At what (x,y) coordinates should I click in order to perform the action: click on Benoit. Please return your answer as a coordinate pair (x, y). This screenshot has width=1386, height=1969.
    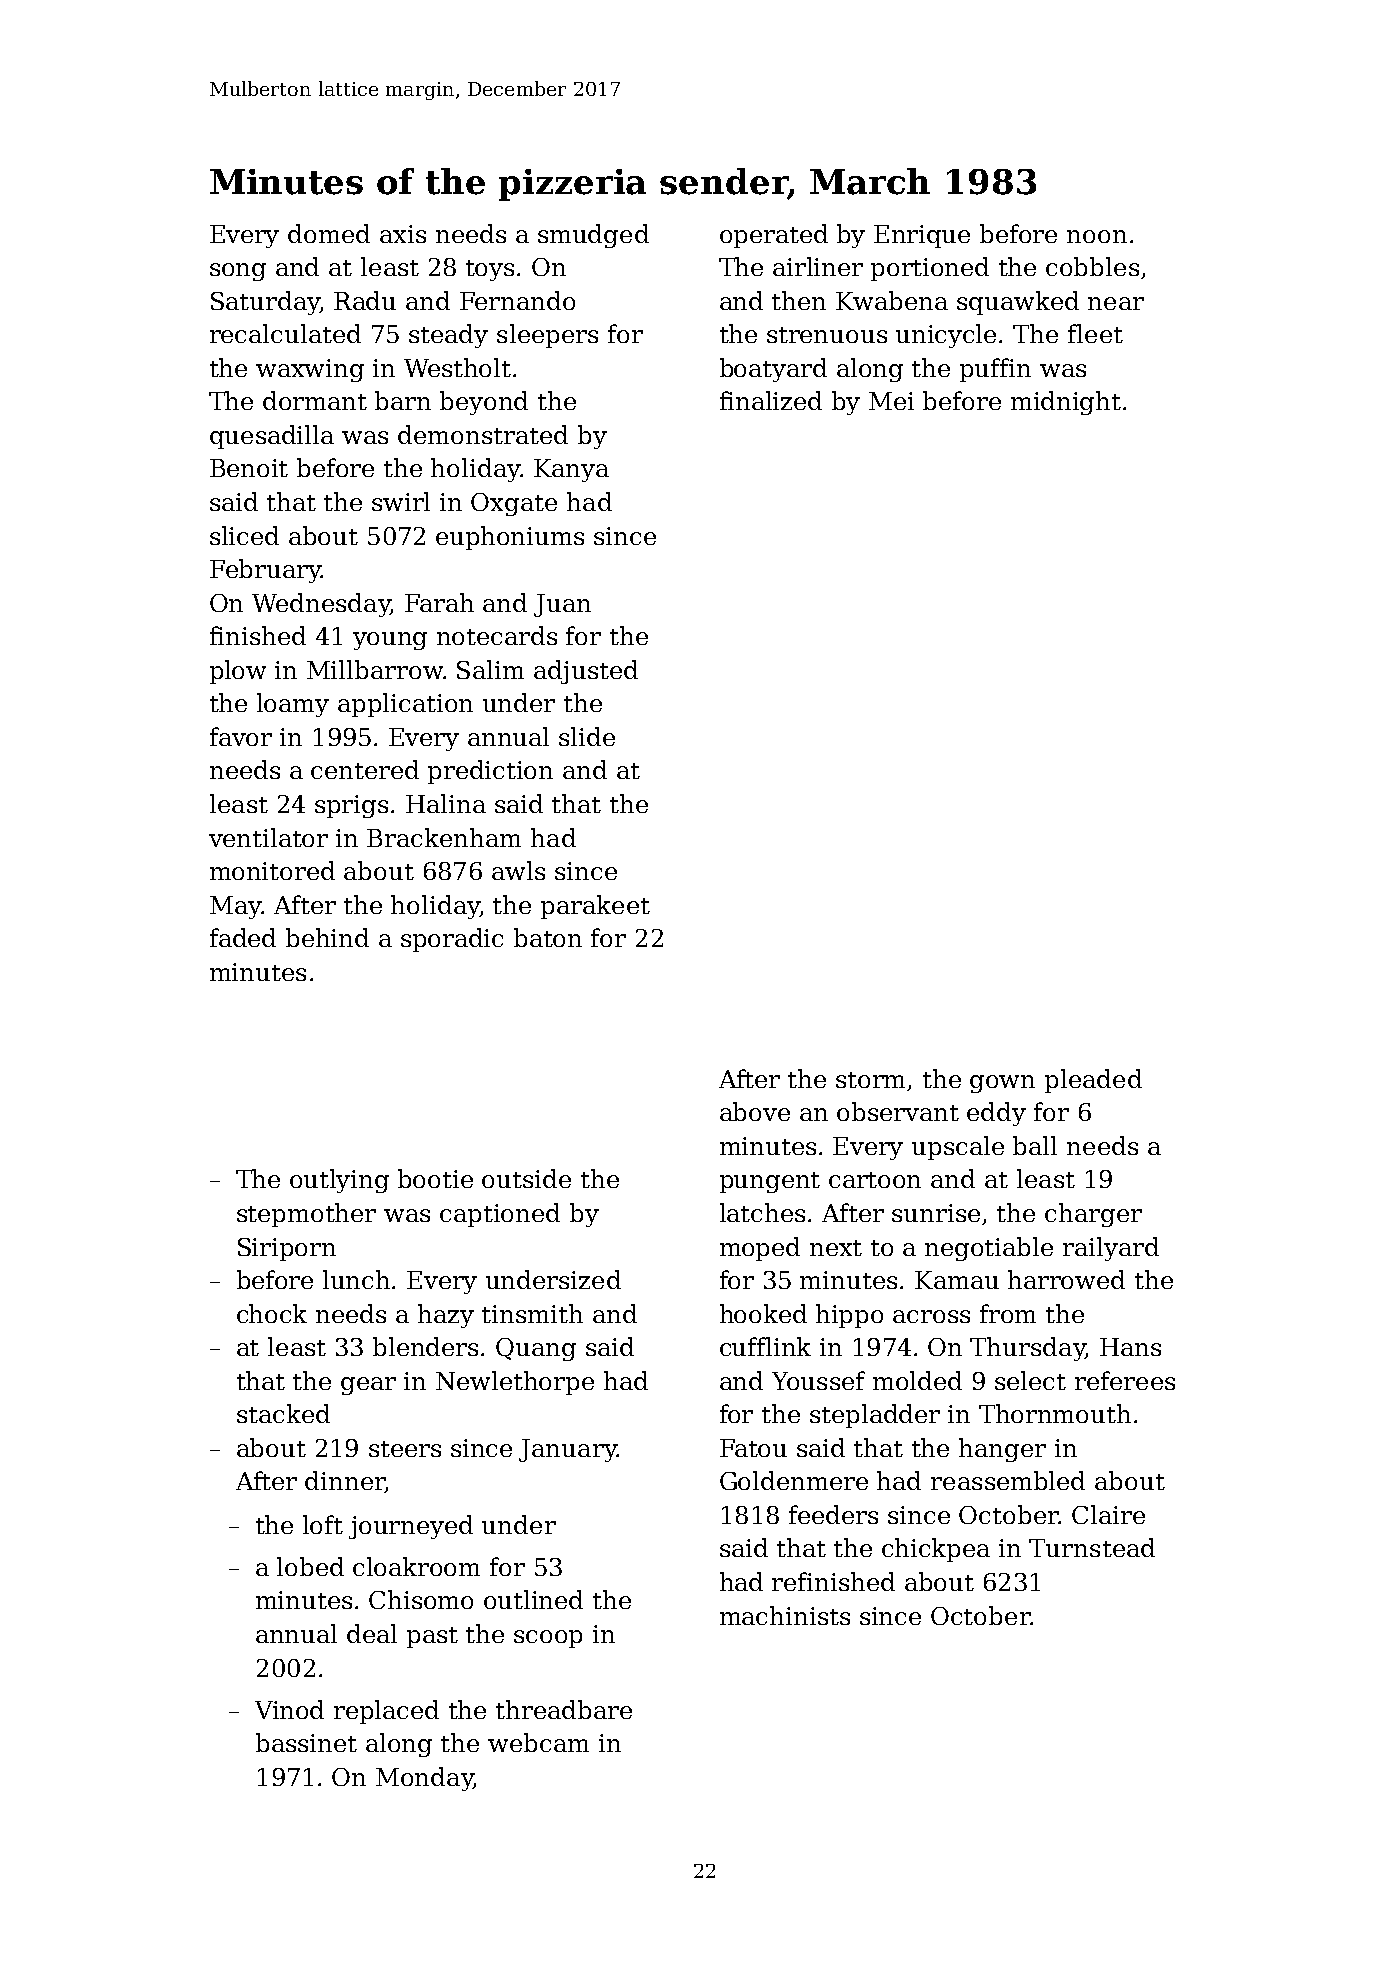
    Looking at the image, I should click on (249, 468).
